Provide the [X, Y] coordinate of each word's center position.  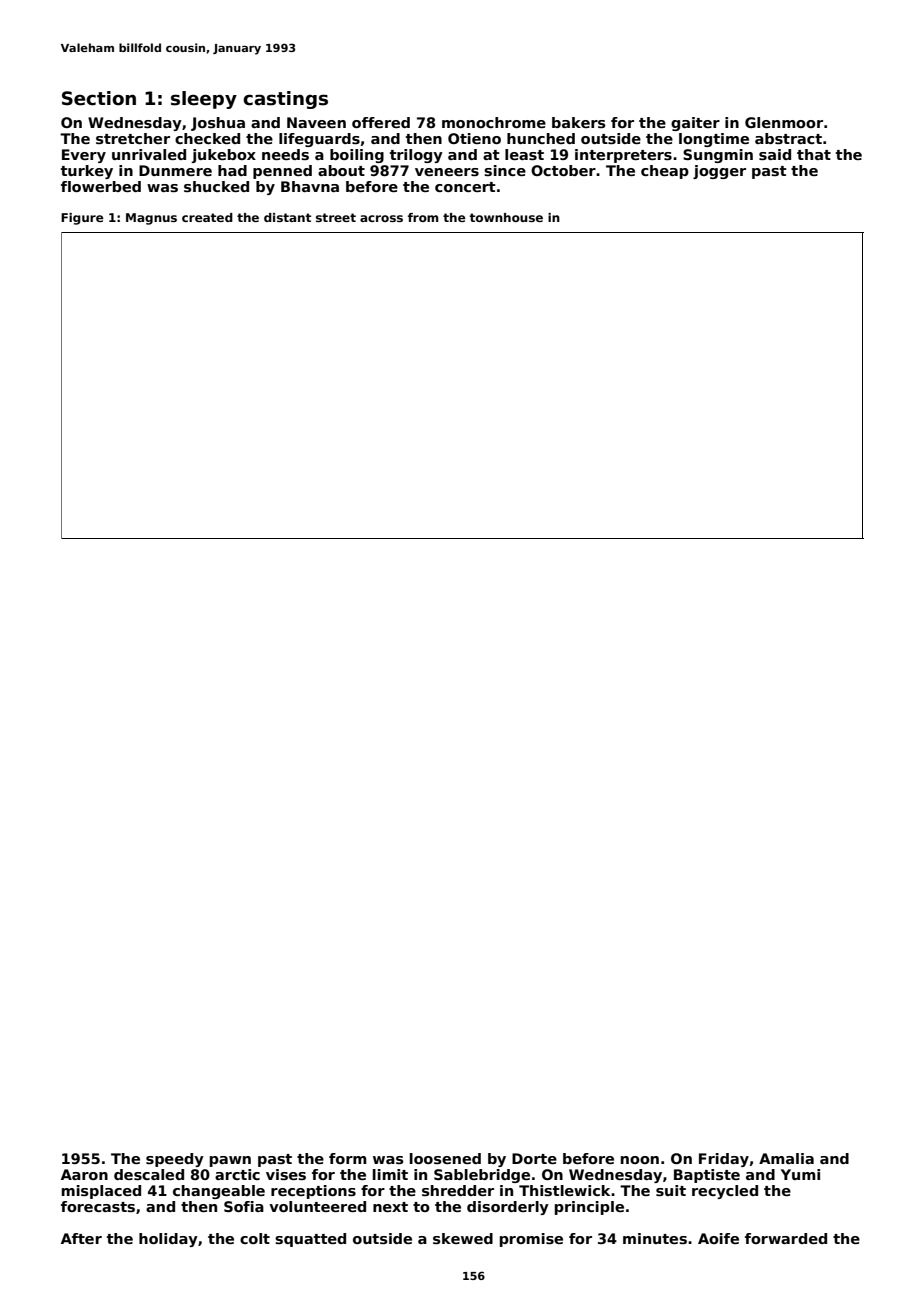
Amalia [786, 1158]
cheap [665, 172]
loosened [445, 1158]
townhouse [506, 217]
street [336, 217]
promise [531, 1240]
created [207, 217]
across [381, 218]
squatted [310, 1240]
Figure [82, 219]
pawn [230, 1161]
